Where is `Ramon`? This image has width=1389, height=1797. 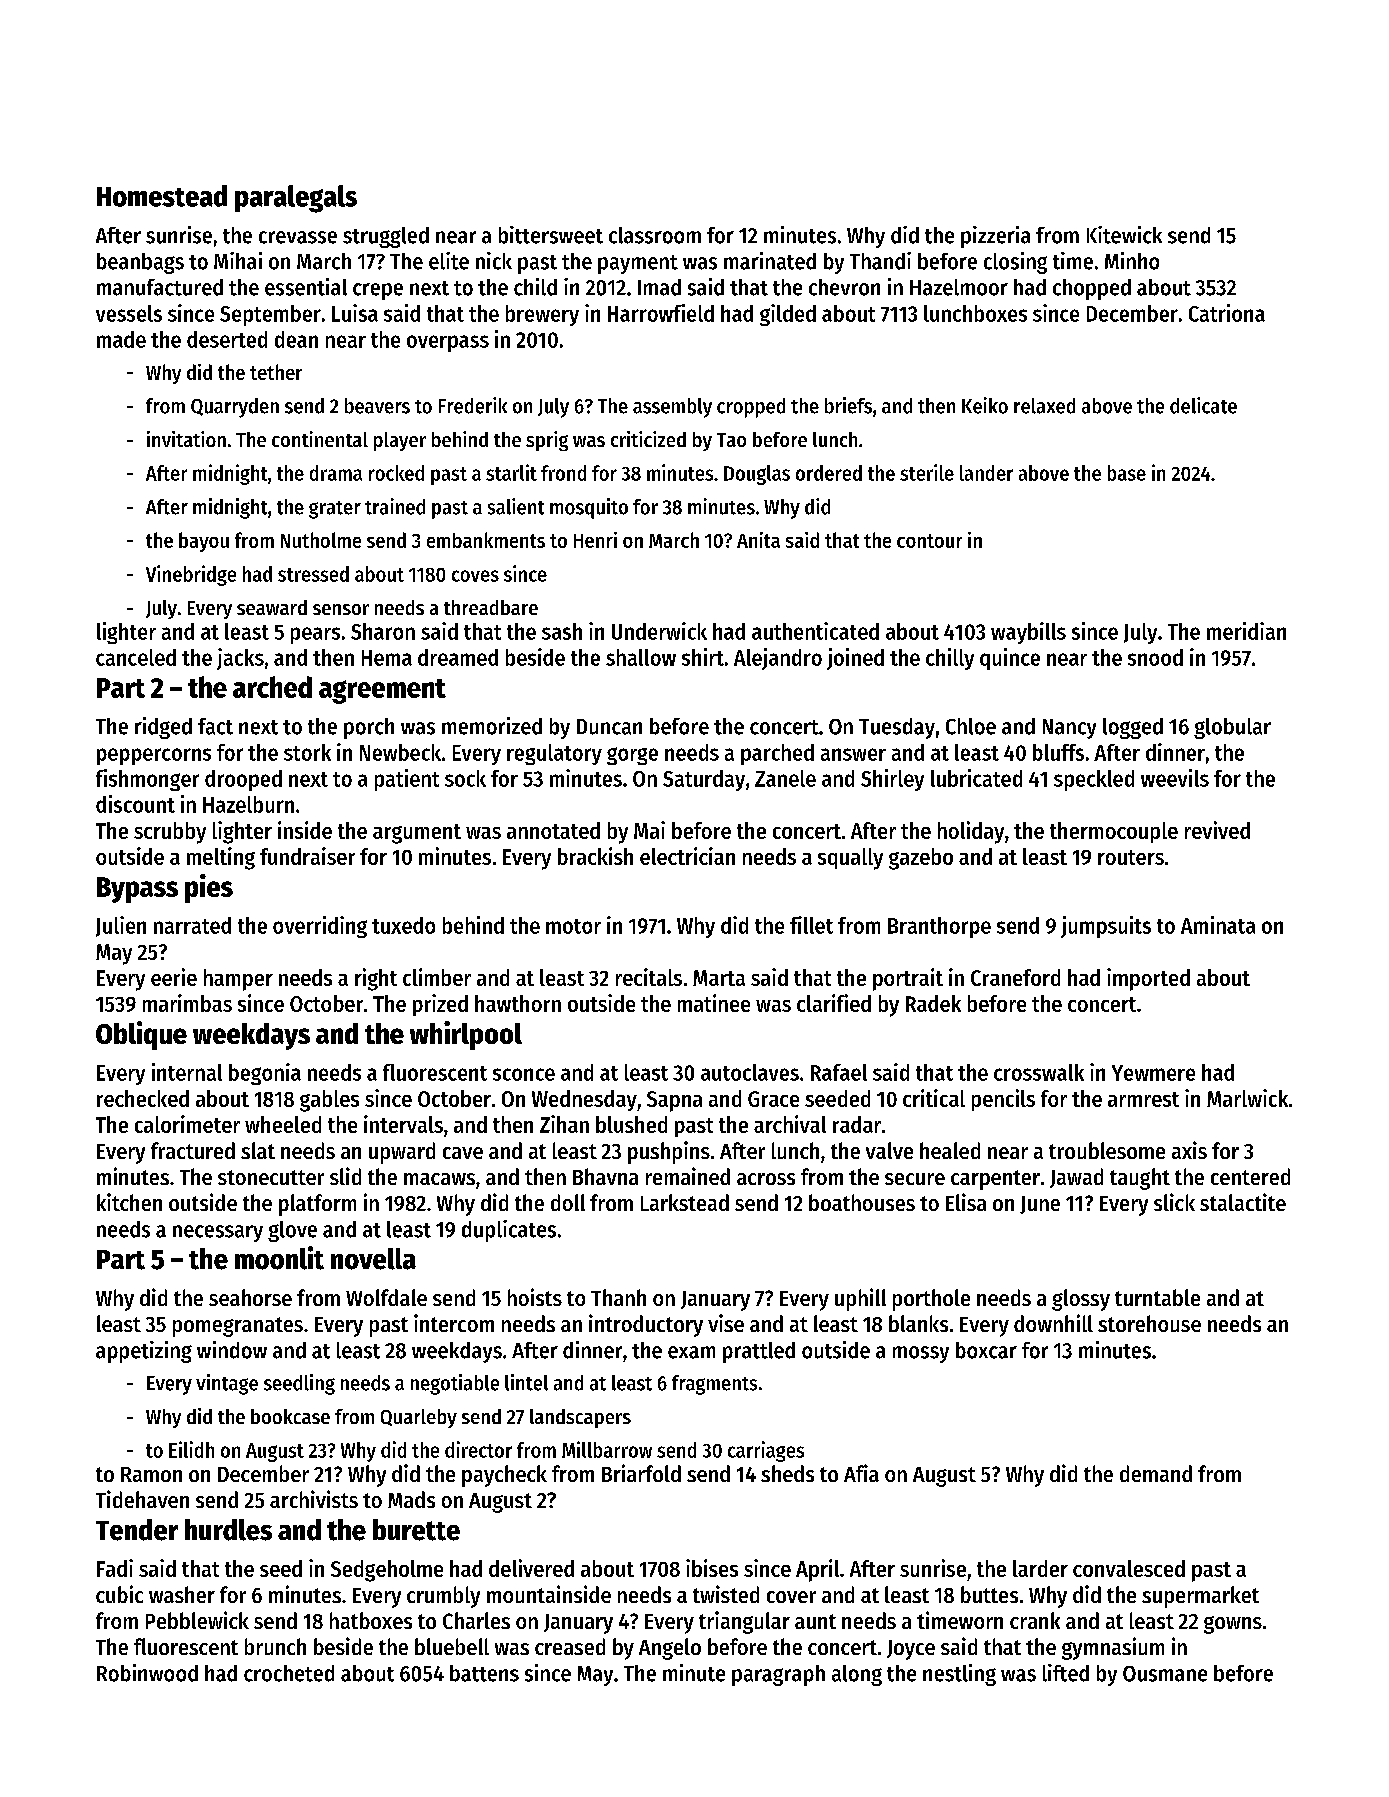 Ramon is located at coordinates (151, 1474).
